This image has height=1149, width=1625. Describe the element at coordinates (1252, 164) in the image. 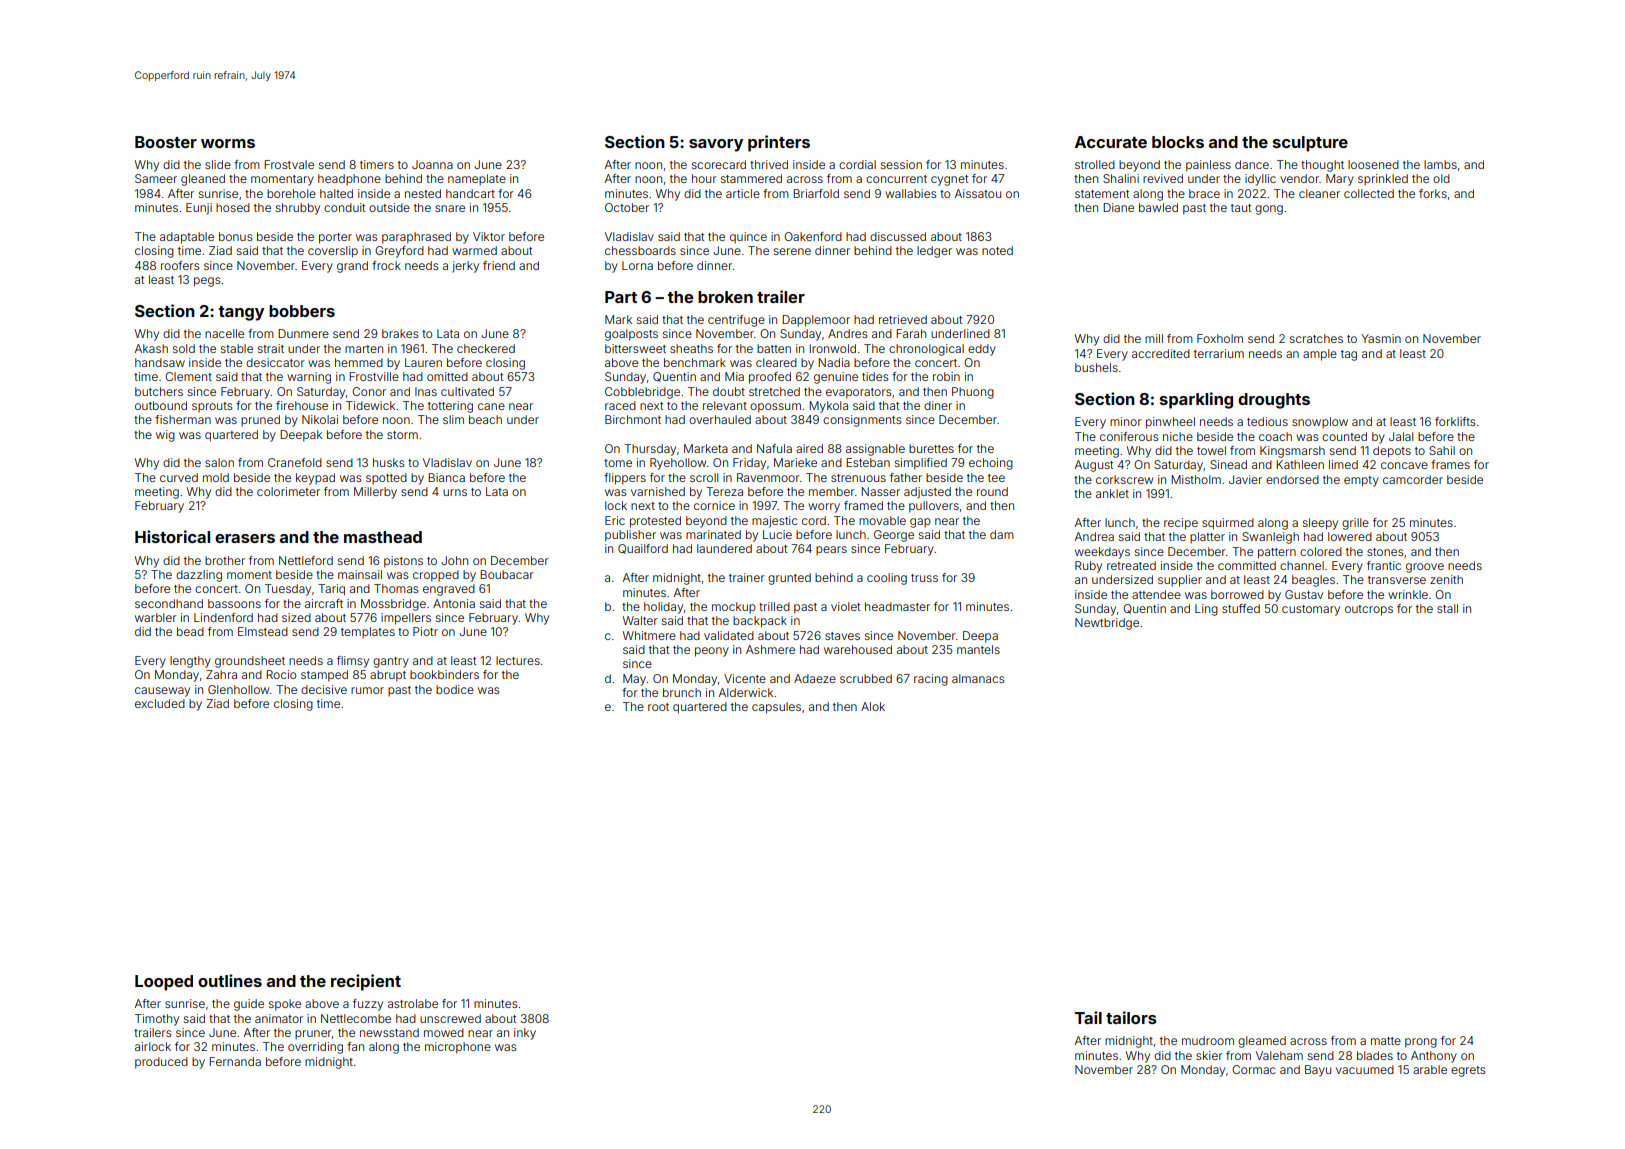

I see `dance` at that location.
